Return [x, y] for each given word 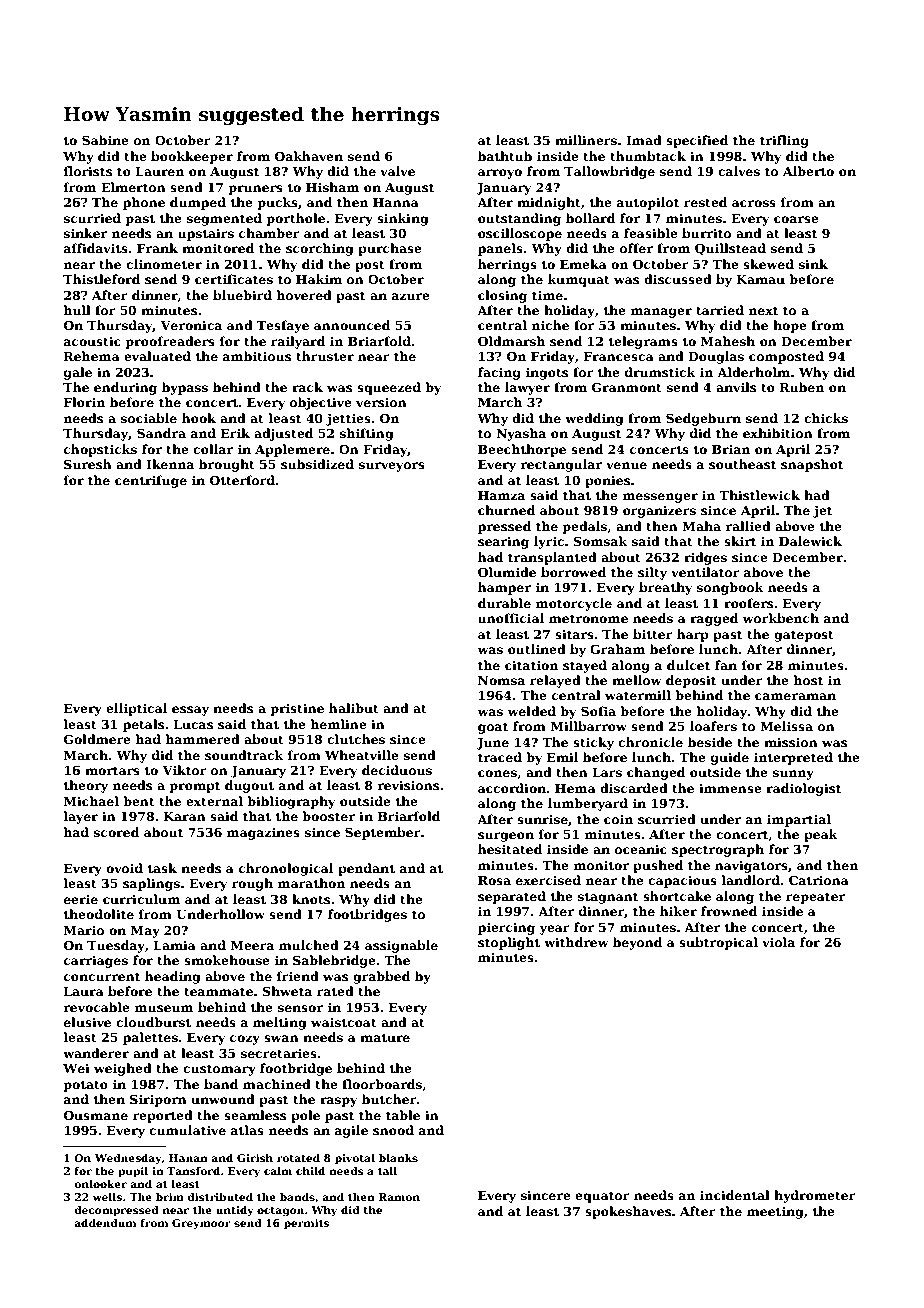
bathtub [505, 156]
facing [499, 373]
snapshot [812, 465]
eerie [81, 899]
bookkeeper [192, 157]
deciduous [397, 770]
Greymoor [201, 1224]
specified [697, 141]
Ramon [399, 1197]
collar [213, 449]
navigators [751, 866]
